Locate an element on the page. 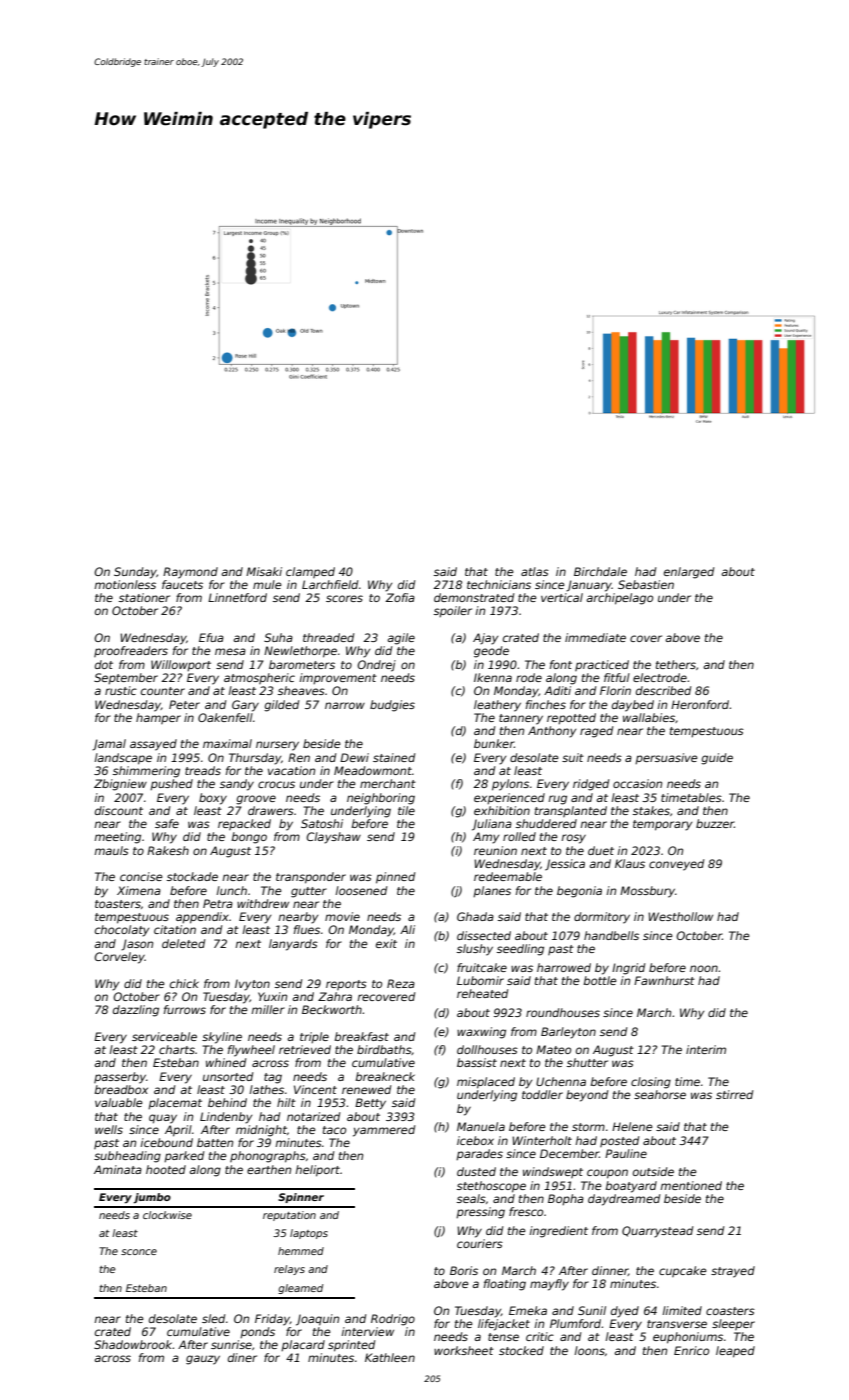 The image size is (849, 1400). Heronford is located at coordinates (700, 704).
